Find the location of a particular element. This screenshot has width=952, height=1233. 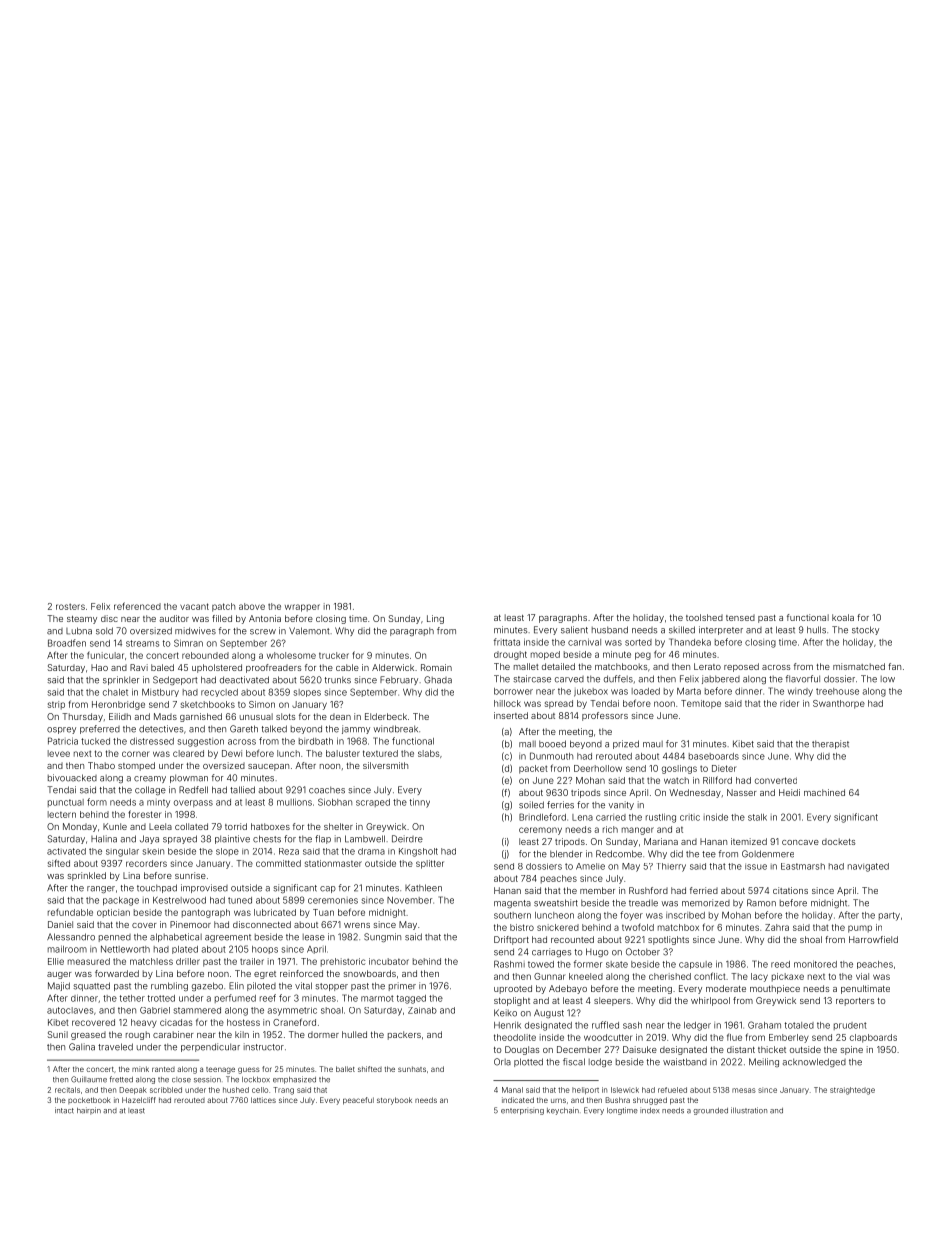

sold is located at coordinates (104, 631).
